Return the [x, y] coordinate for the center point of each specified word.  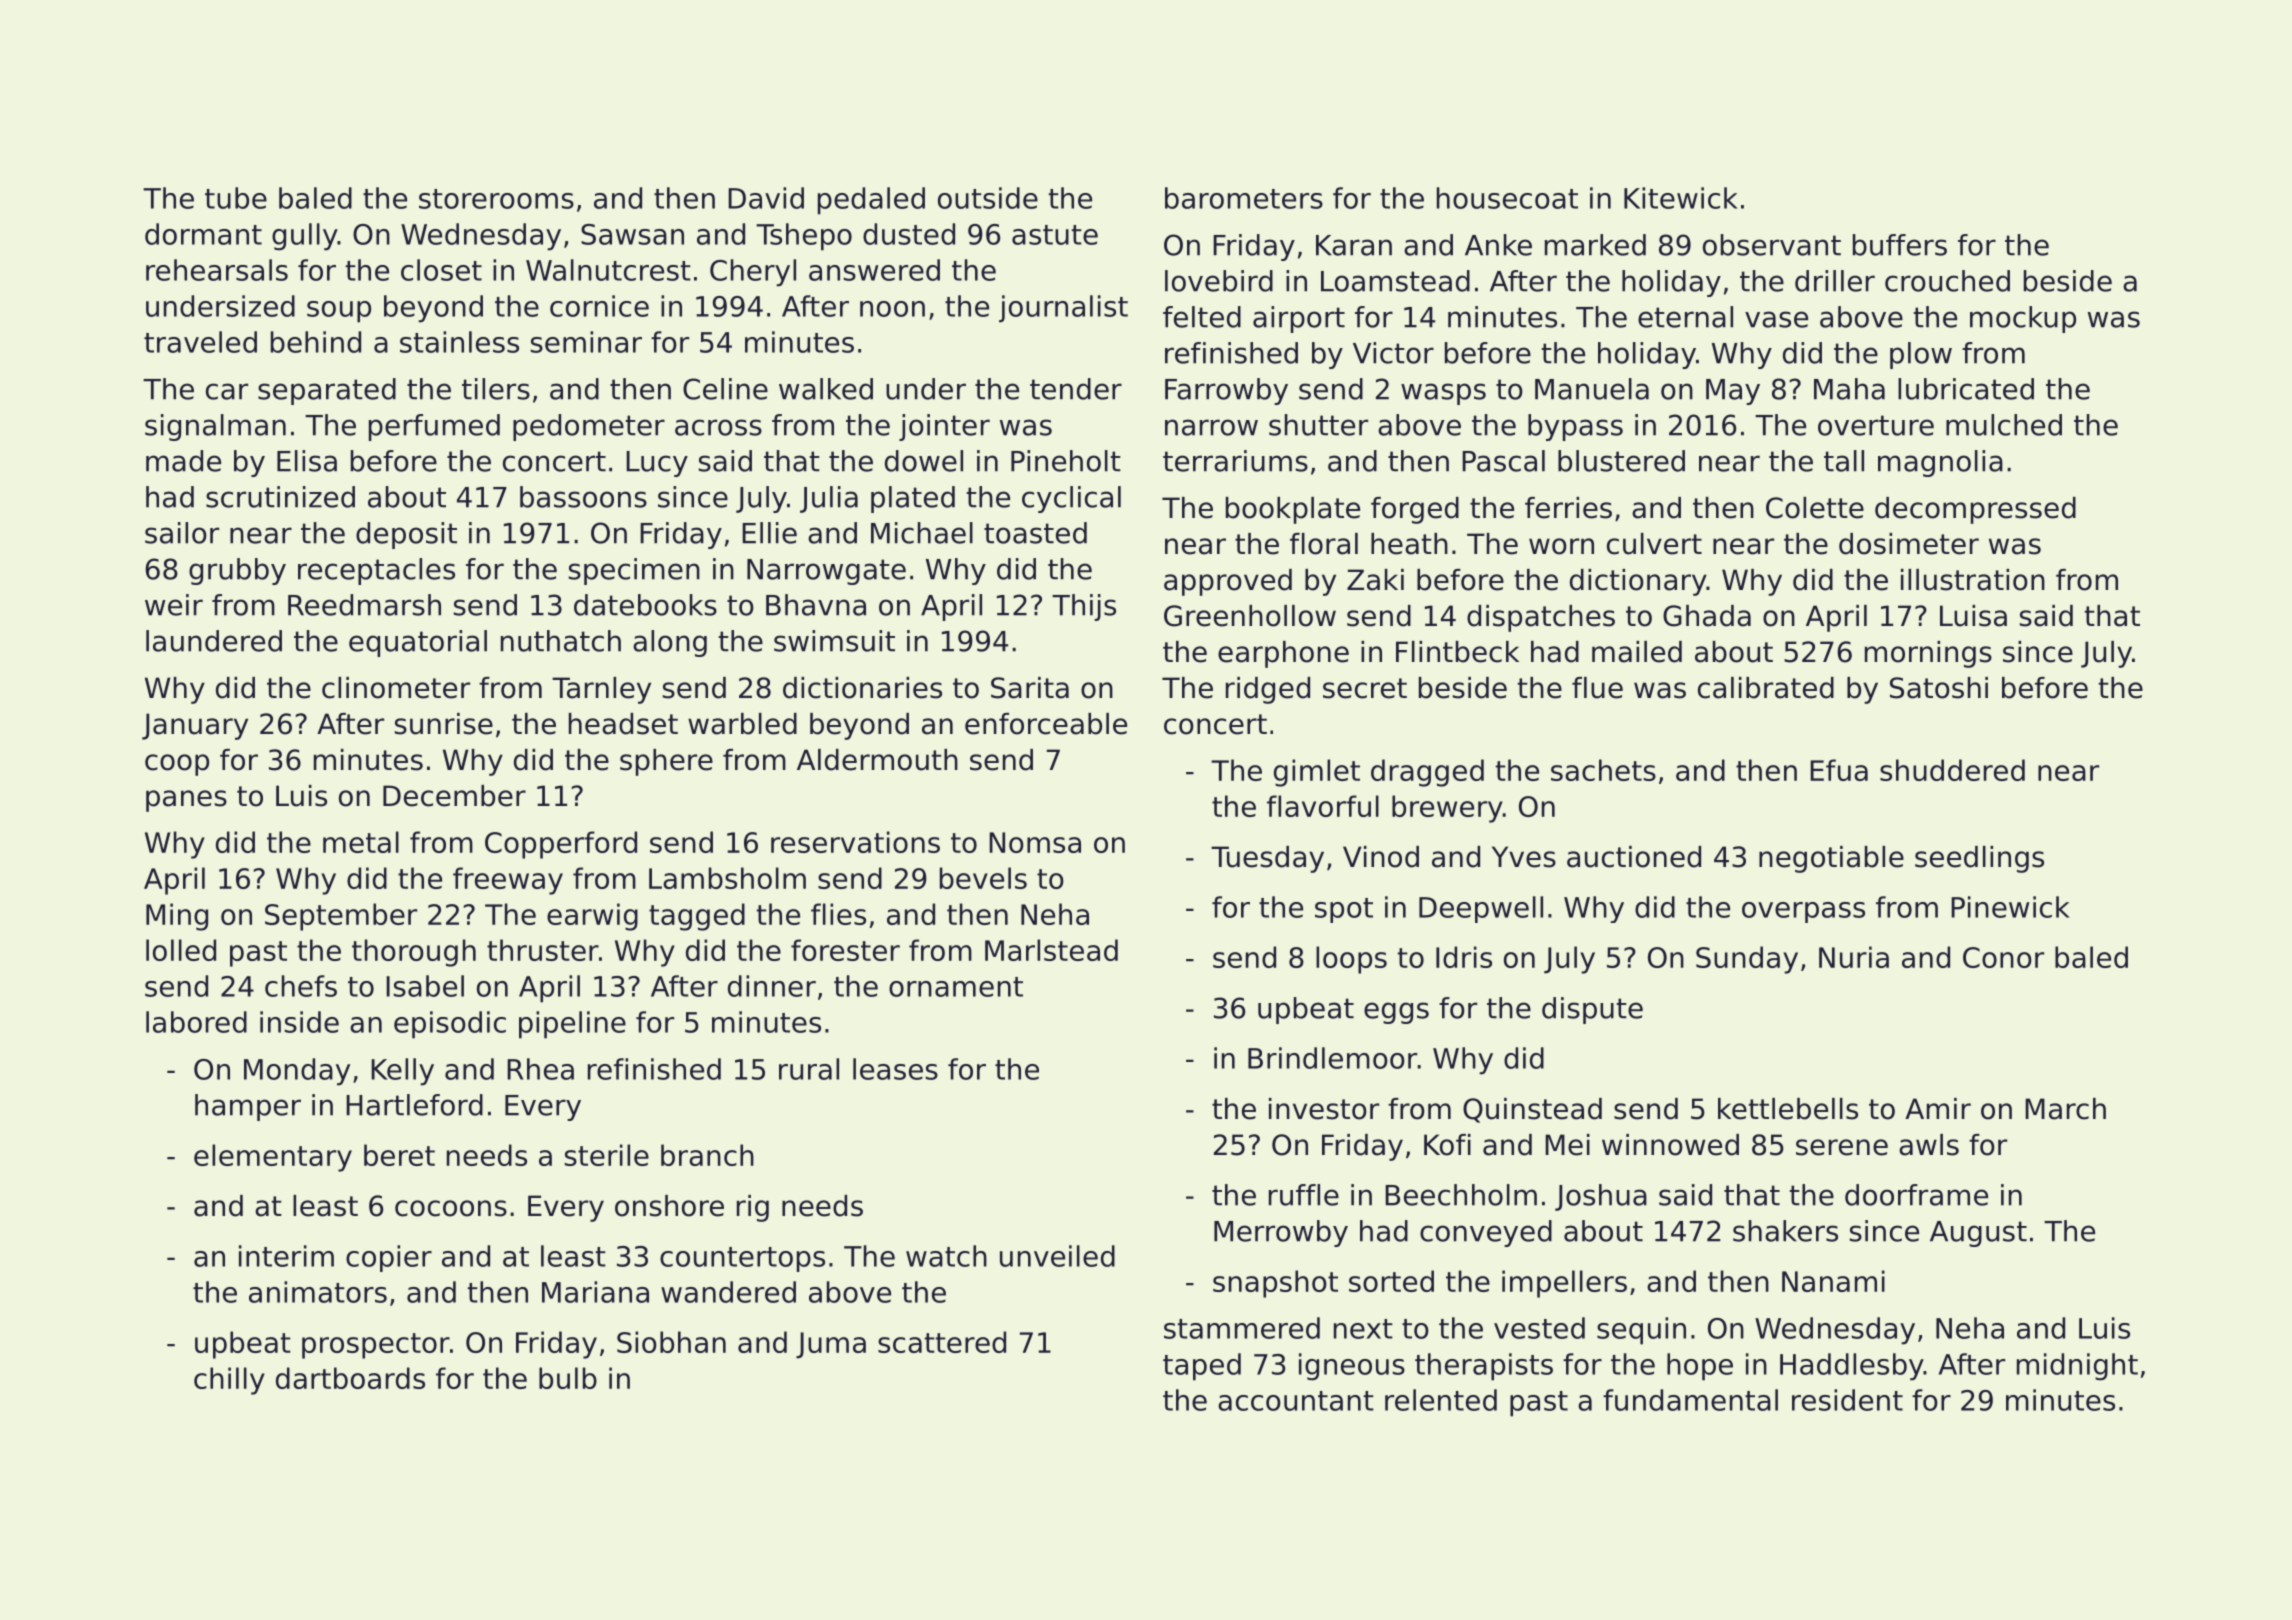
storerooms [496, 199]
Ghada [1707, 616]
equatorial [418, 643]
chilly [229, 1381]
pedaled [871, 201]
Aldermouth [877, 760]
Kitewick [1681, 198]
